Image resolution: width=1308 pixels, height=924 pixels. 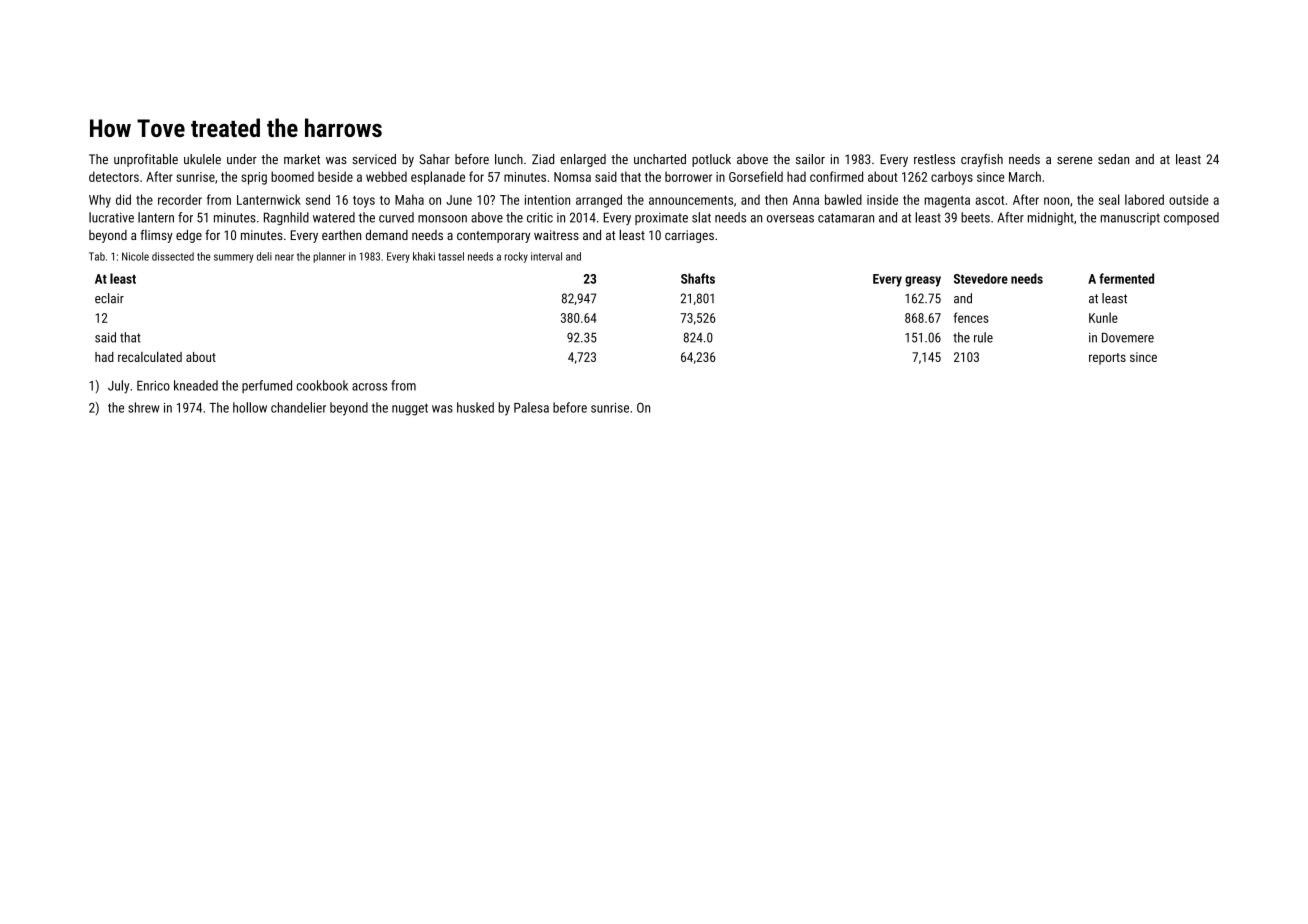 What do you see at coordinates (543, 159) in the document?
I see `Ziad` at bounding box center [543, 159].
